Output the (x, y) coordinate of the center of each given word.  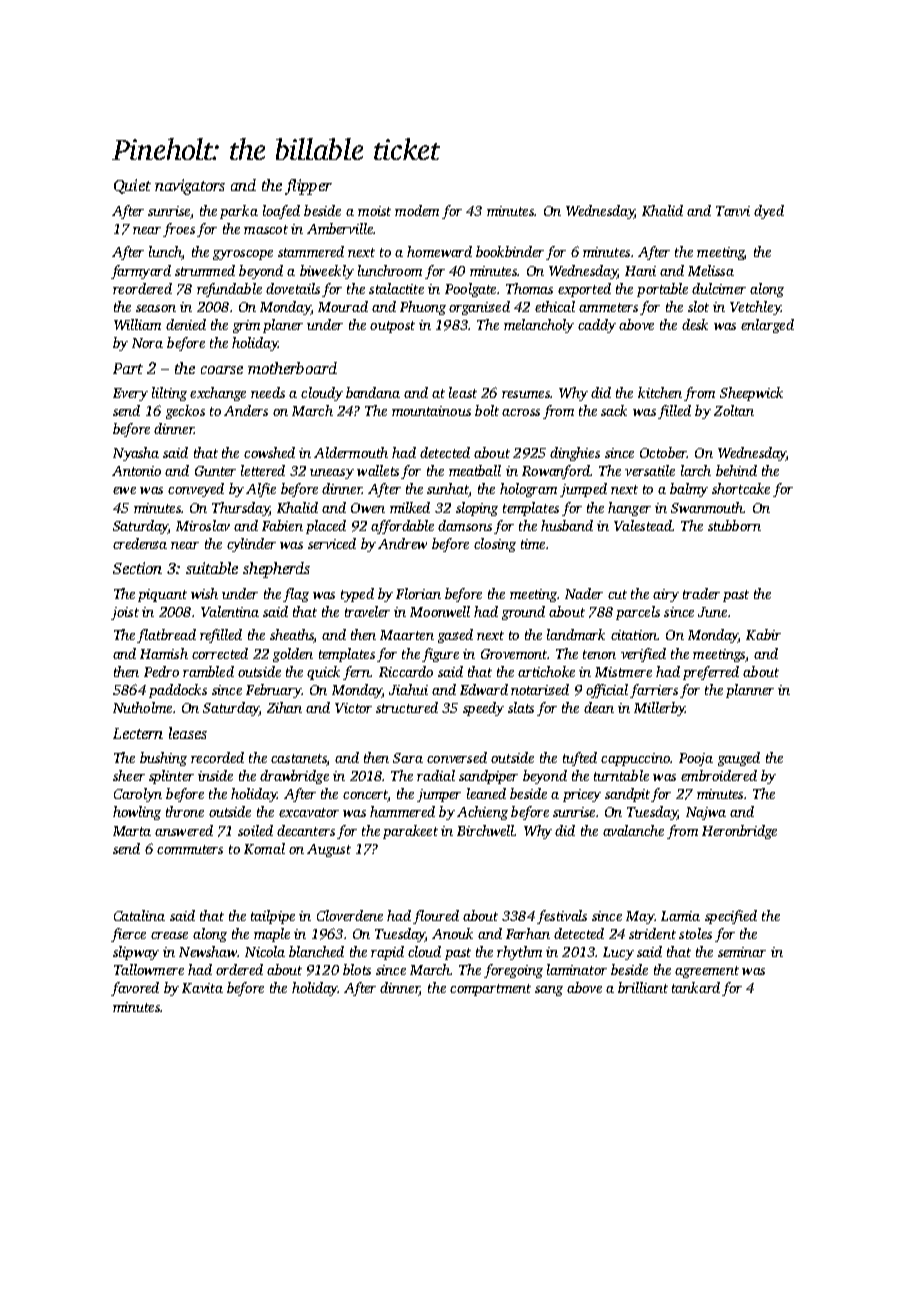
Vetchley (755, 308)
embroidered (719, 775)
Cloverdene (350, 915)
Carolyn (138, 795)
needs (268, 392)
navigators (190, 187)
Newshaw (208, 951)
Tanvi (733, 211)
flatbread (166, 636)
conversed (457, 757)
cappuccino (635, 759)
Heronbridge (739, 832)
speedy (483, 709)
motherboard (292, 368)
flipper (308, 187)
